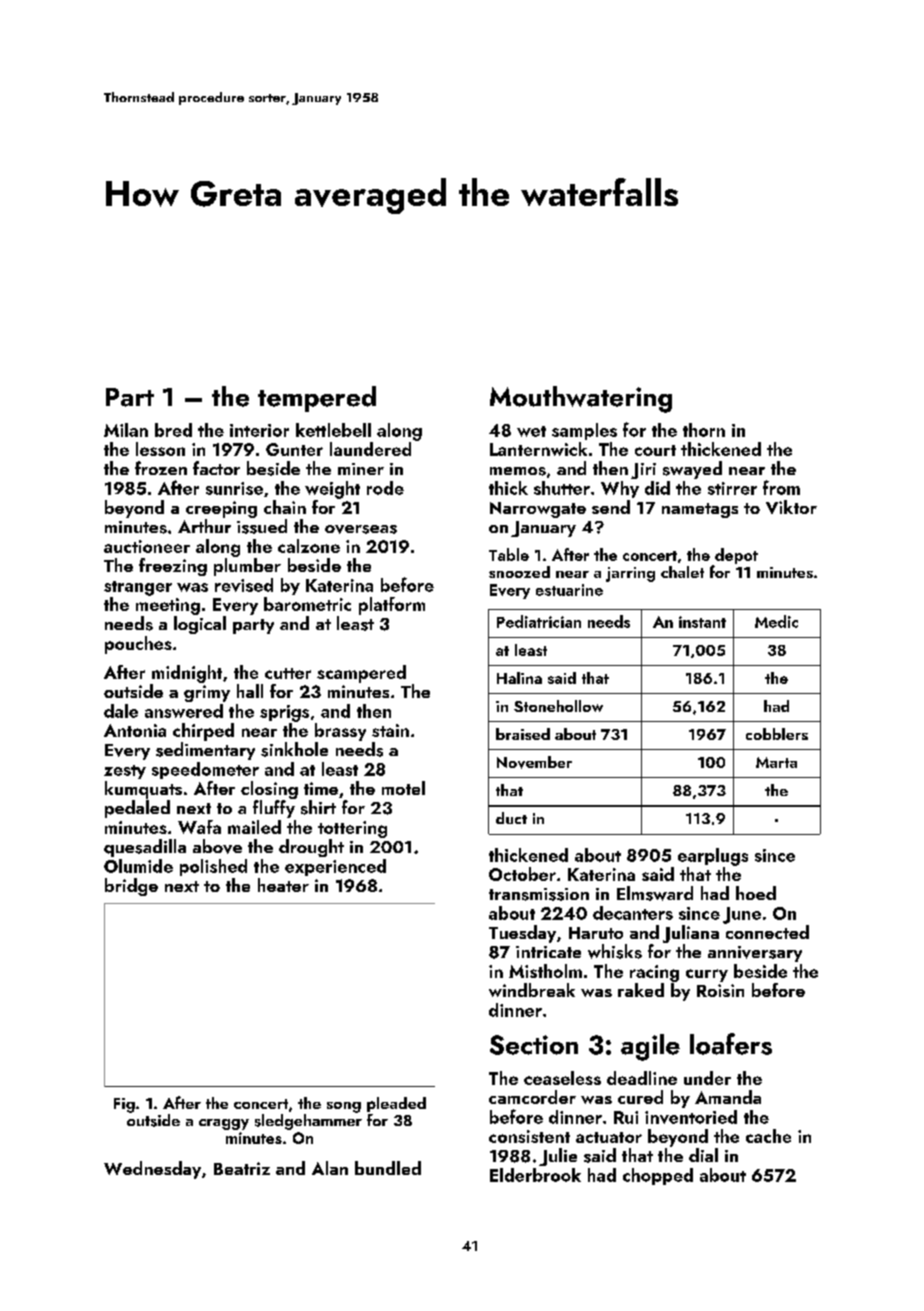 This image has height=1311, width=924. What do you see at coordinates (713, 857) in the image?
I see `earplugs` at bounding box center [713, 857].
